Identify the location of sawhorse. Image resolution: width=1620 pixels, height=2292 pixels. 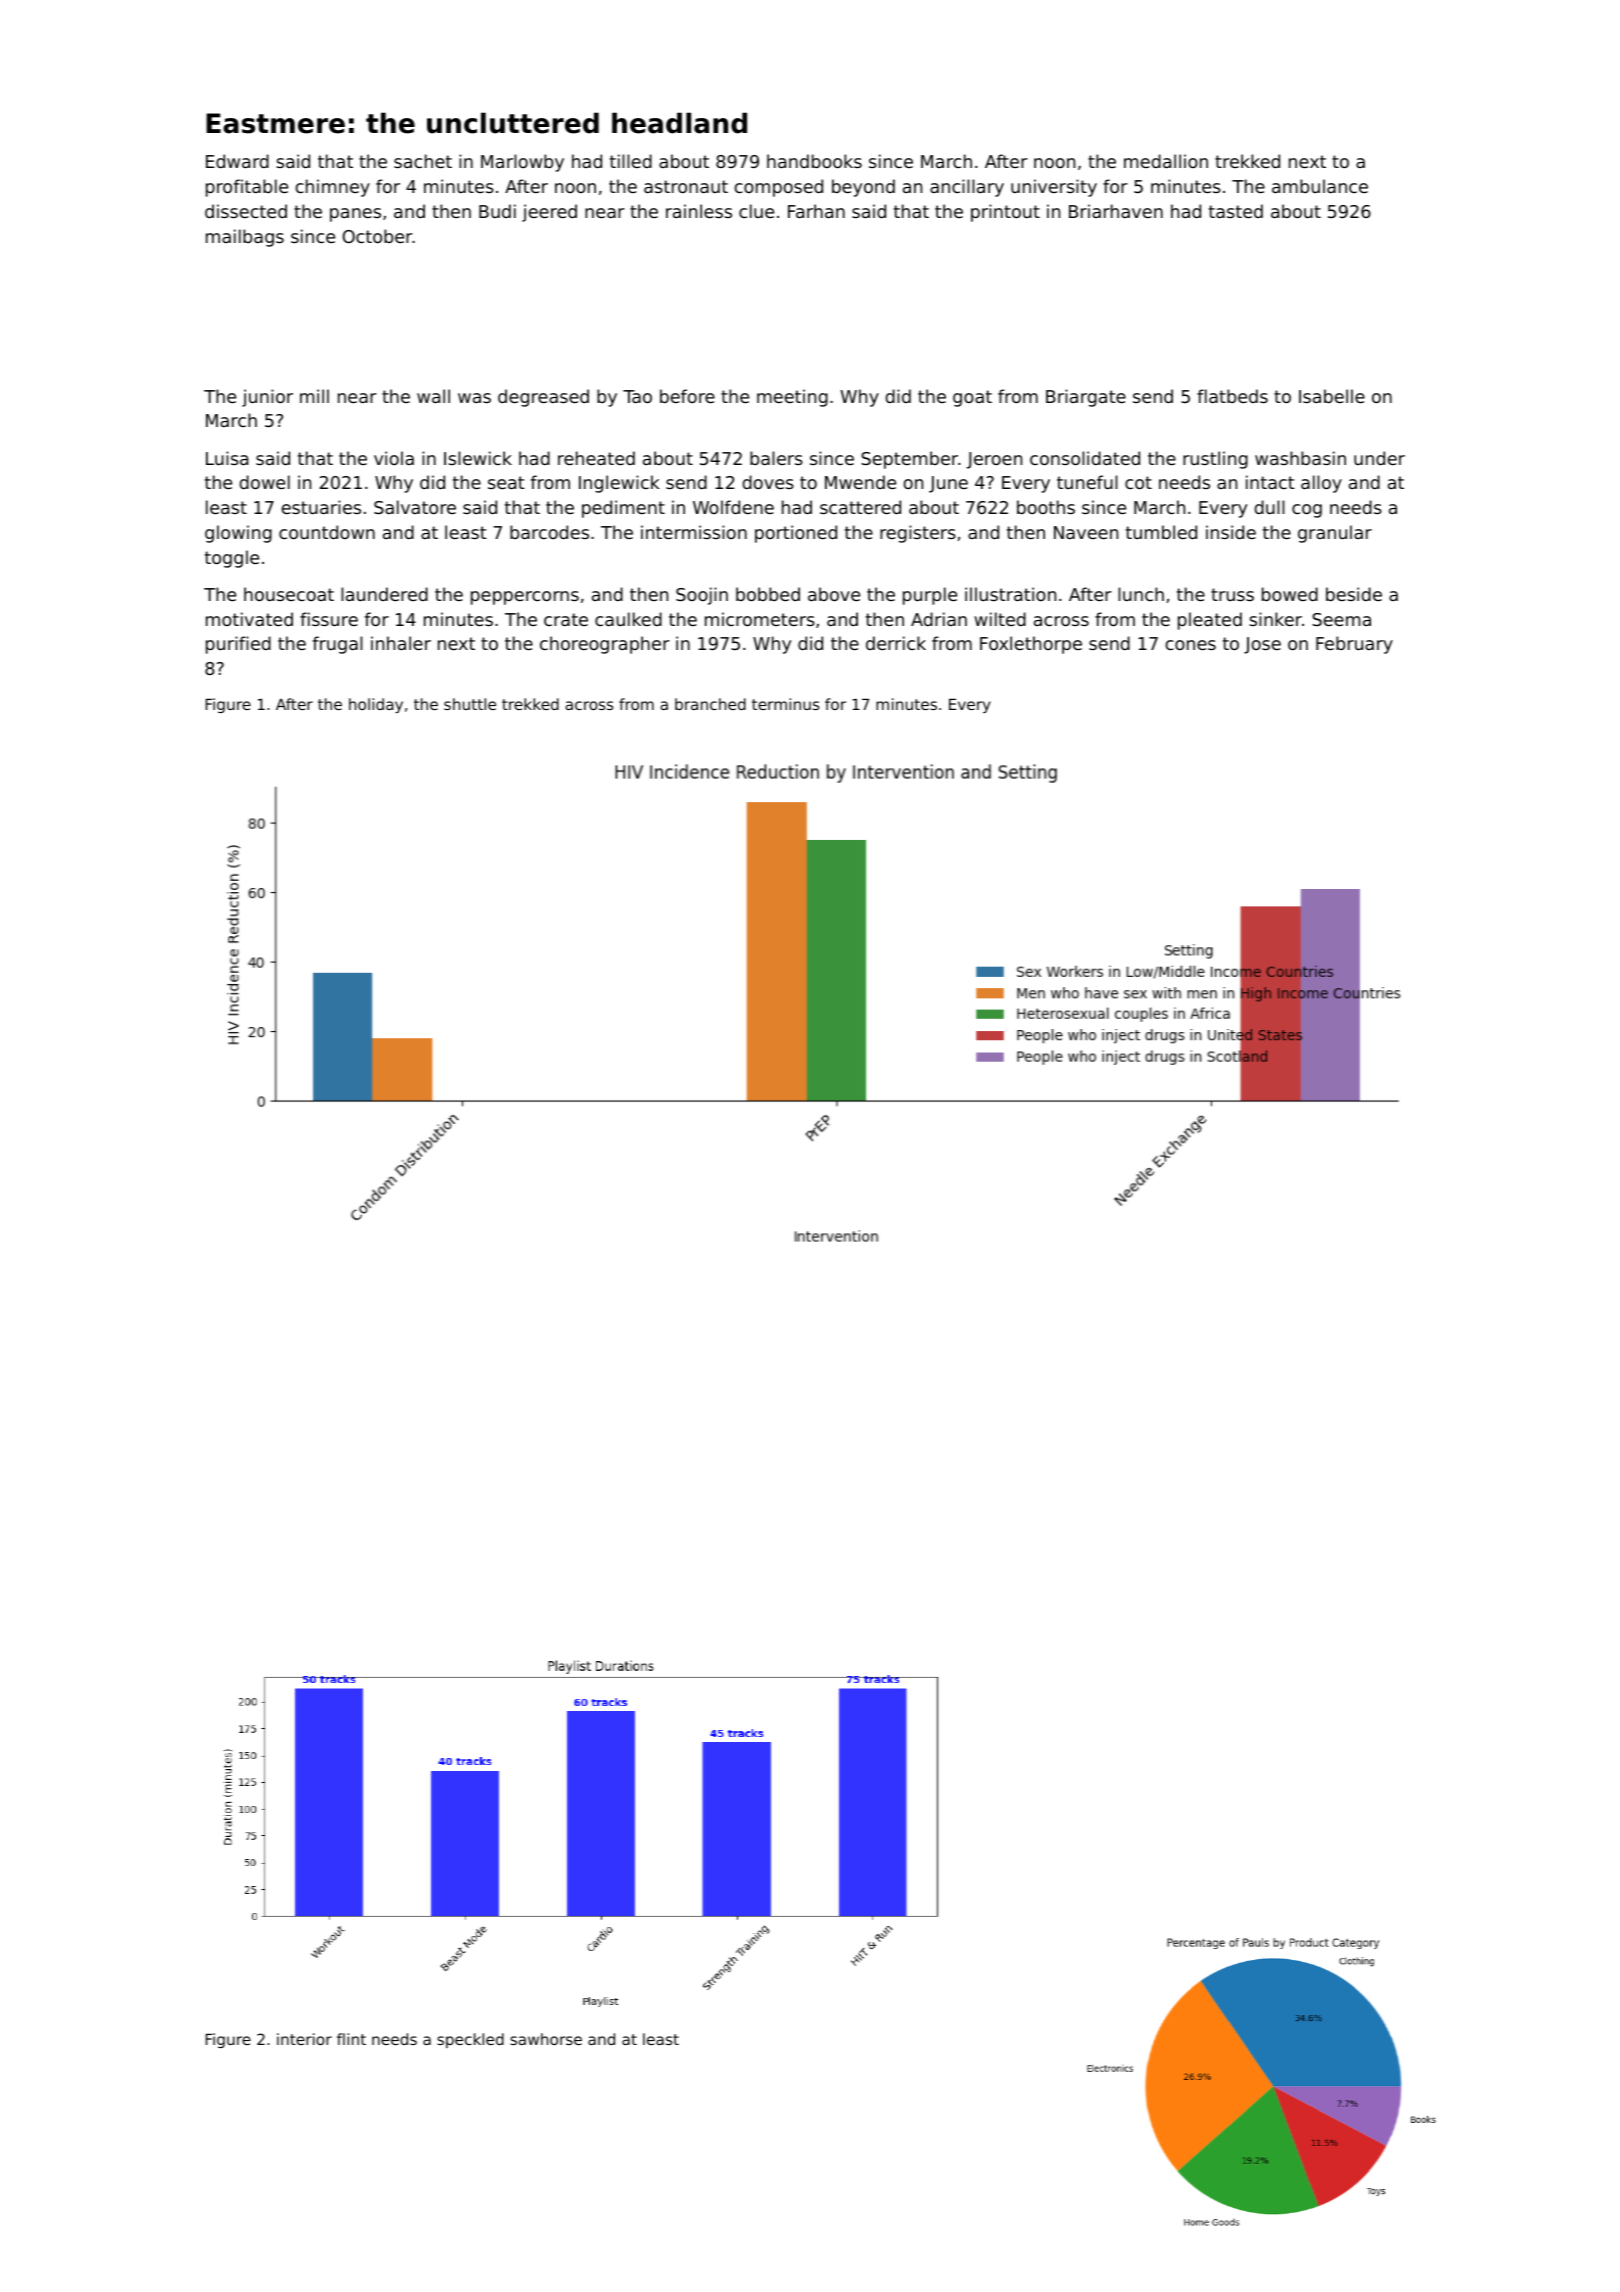
(546, 2039).
